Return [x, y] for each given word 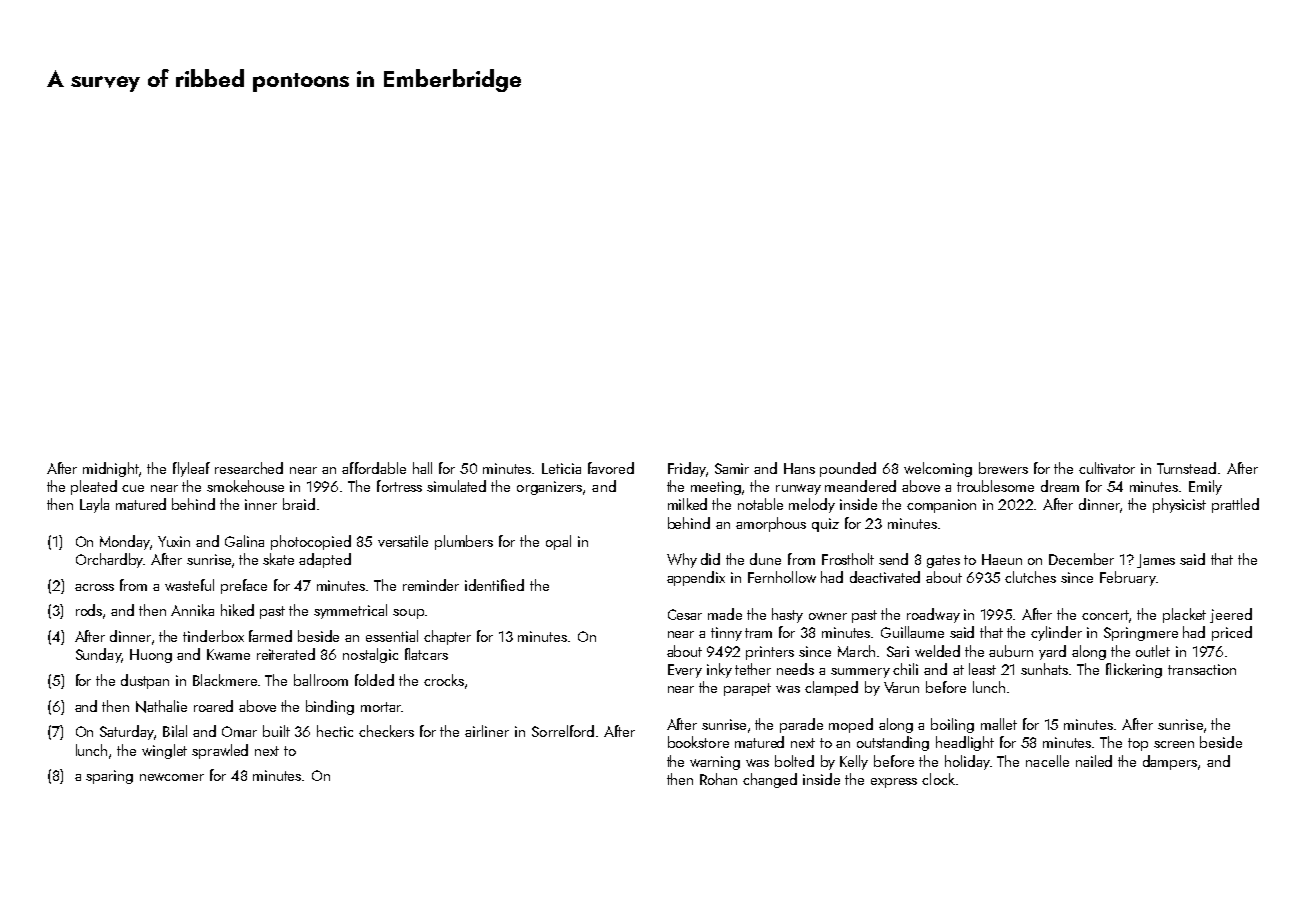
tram [758, 633]
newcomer [172, 777]
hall [422, 468]
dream [1060, 486]
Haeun [1002, 559]
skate [278, 559]
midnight [111, 469]
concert [1106, 616]
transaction [1202, 669]
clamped [831, 688]
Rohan [718, 779]
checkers [386, 731]
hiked [237, 610]
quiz [825, 525]
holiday [967, 762]
